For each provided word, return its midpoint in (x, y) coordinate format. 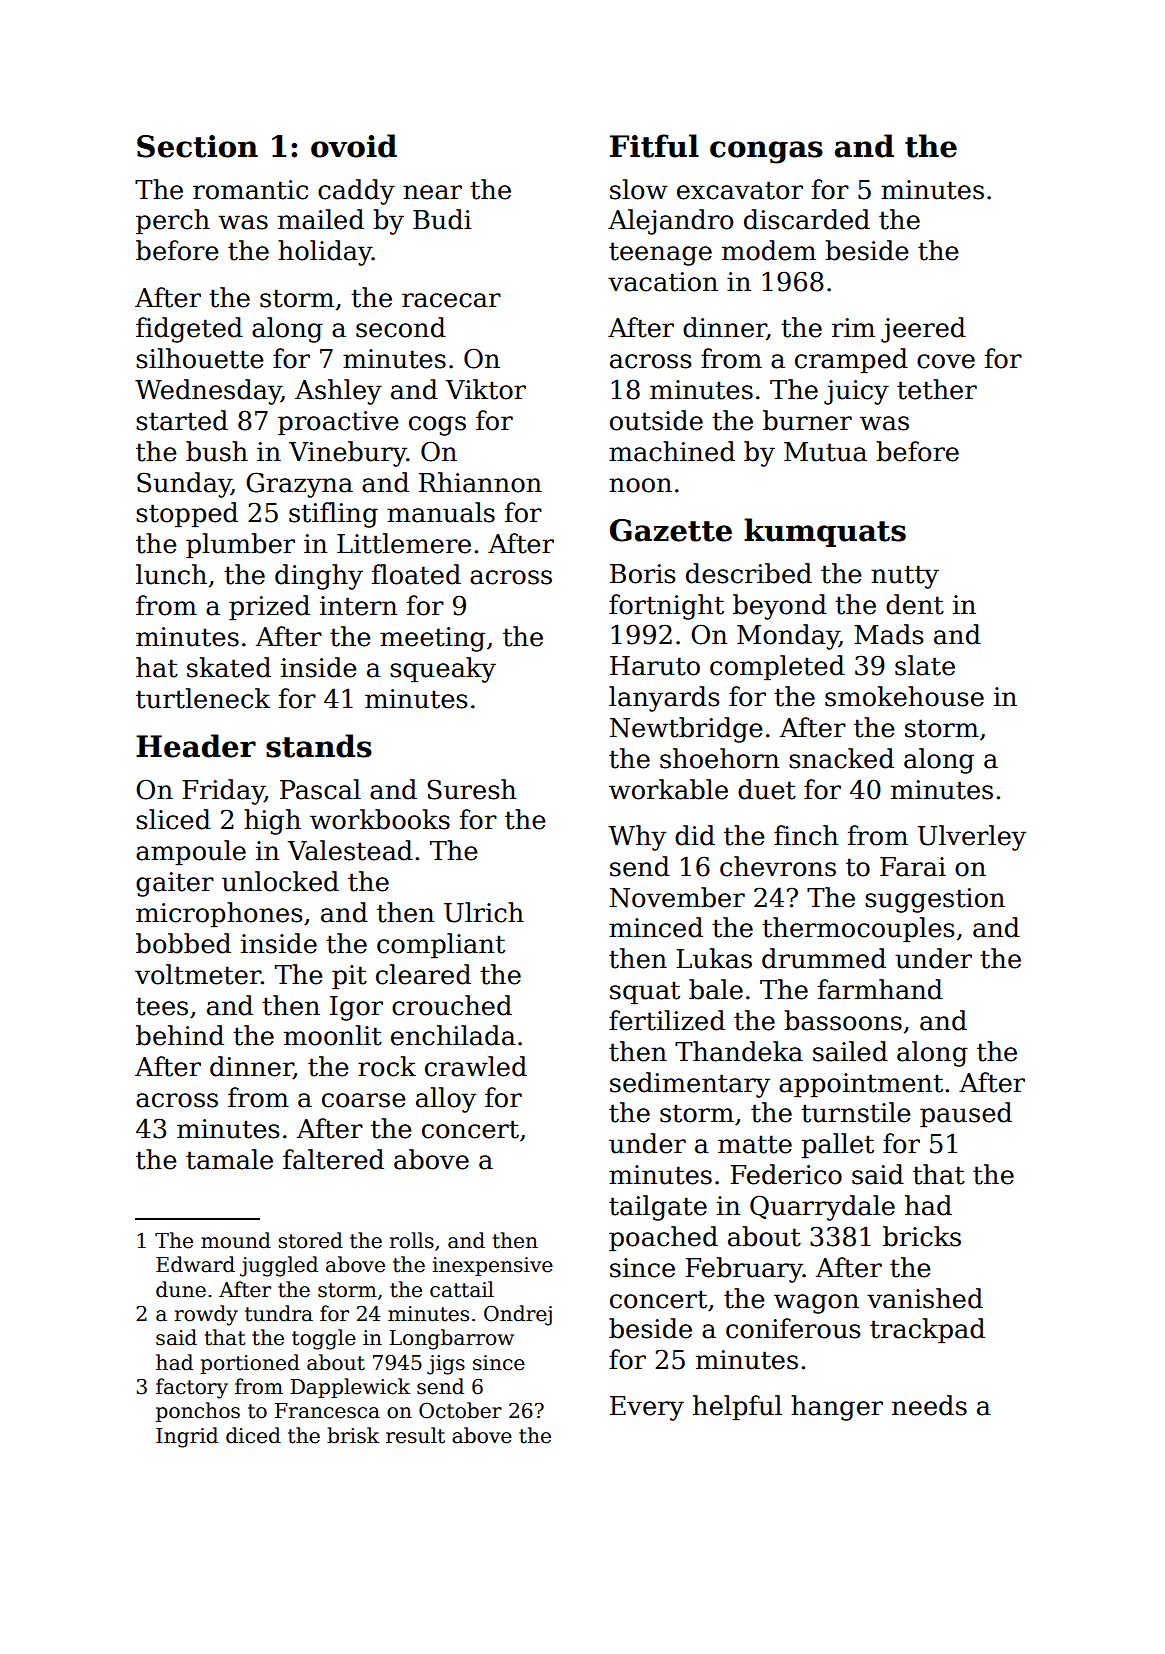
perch (173, 222)
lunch (171, 574)
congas (766, 152)
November (677, 897)
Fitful (654, 146)
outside (656, 420)
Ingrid (187, 1437)
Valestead (350, 850)
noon (640, 485)
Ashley (338, 392)
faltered (333, 1159)
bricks (922, 1236)
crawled (476, 1066)
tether (937, 389)
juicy (856, 392)
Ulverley (972, 838)
